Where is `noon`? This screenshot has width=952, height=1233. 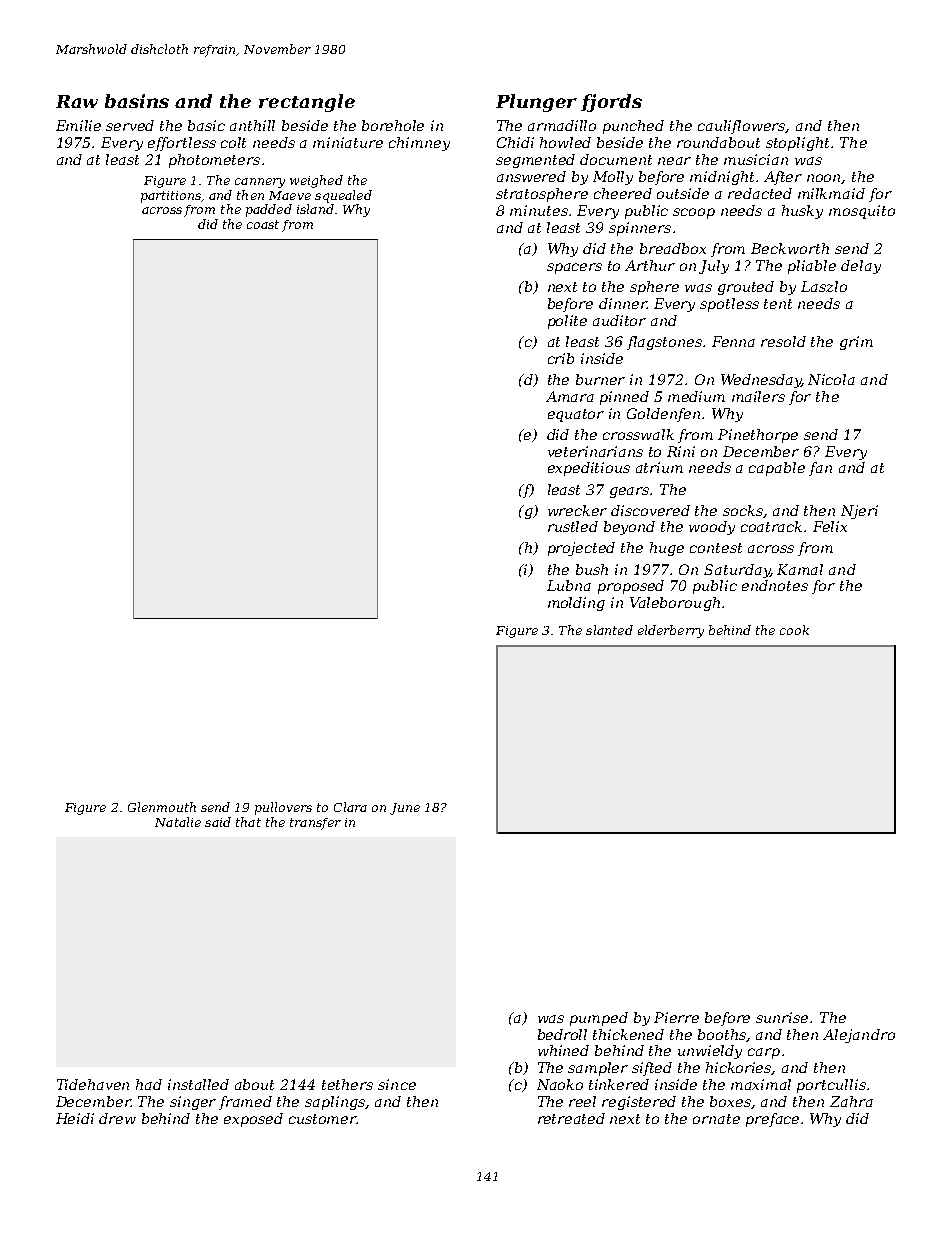
noon is located at coordinates (824, 179).
